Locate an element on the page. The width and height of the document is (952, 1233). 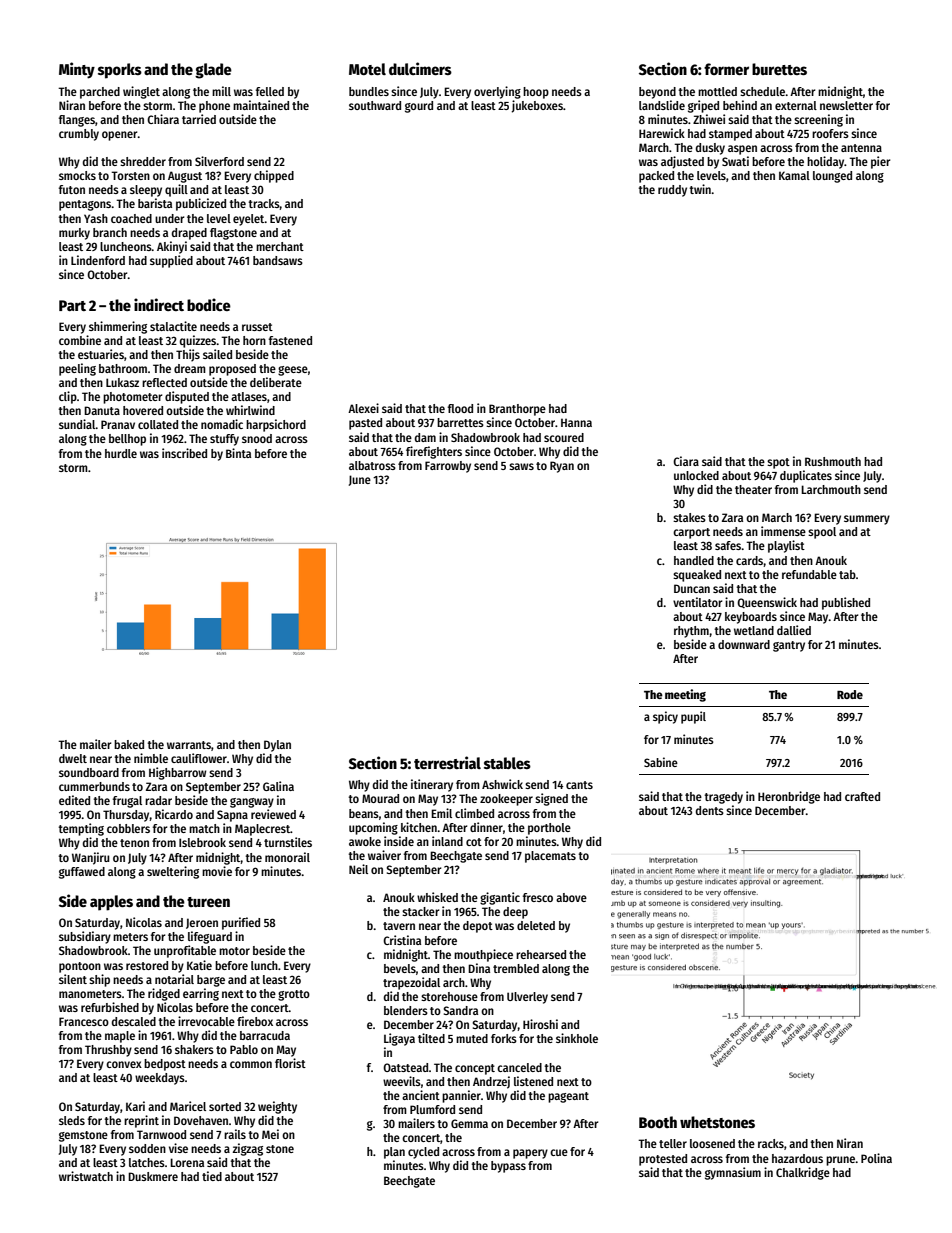
Chalkridge is located at coordinates (803, 1173).
